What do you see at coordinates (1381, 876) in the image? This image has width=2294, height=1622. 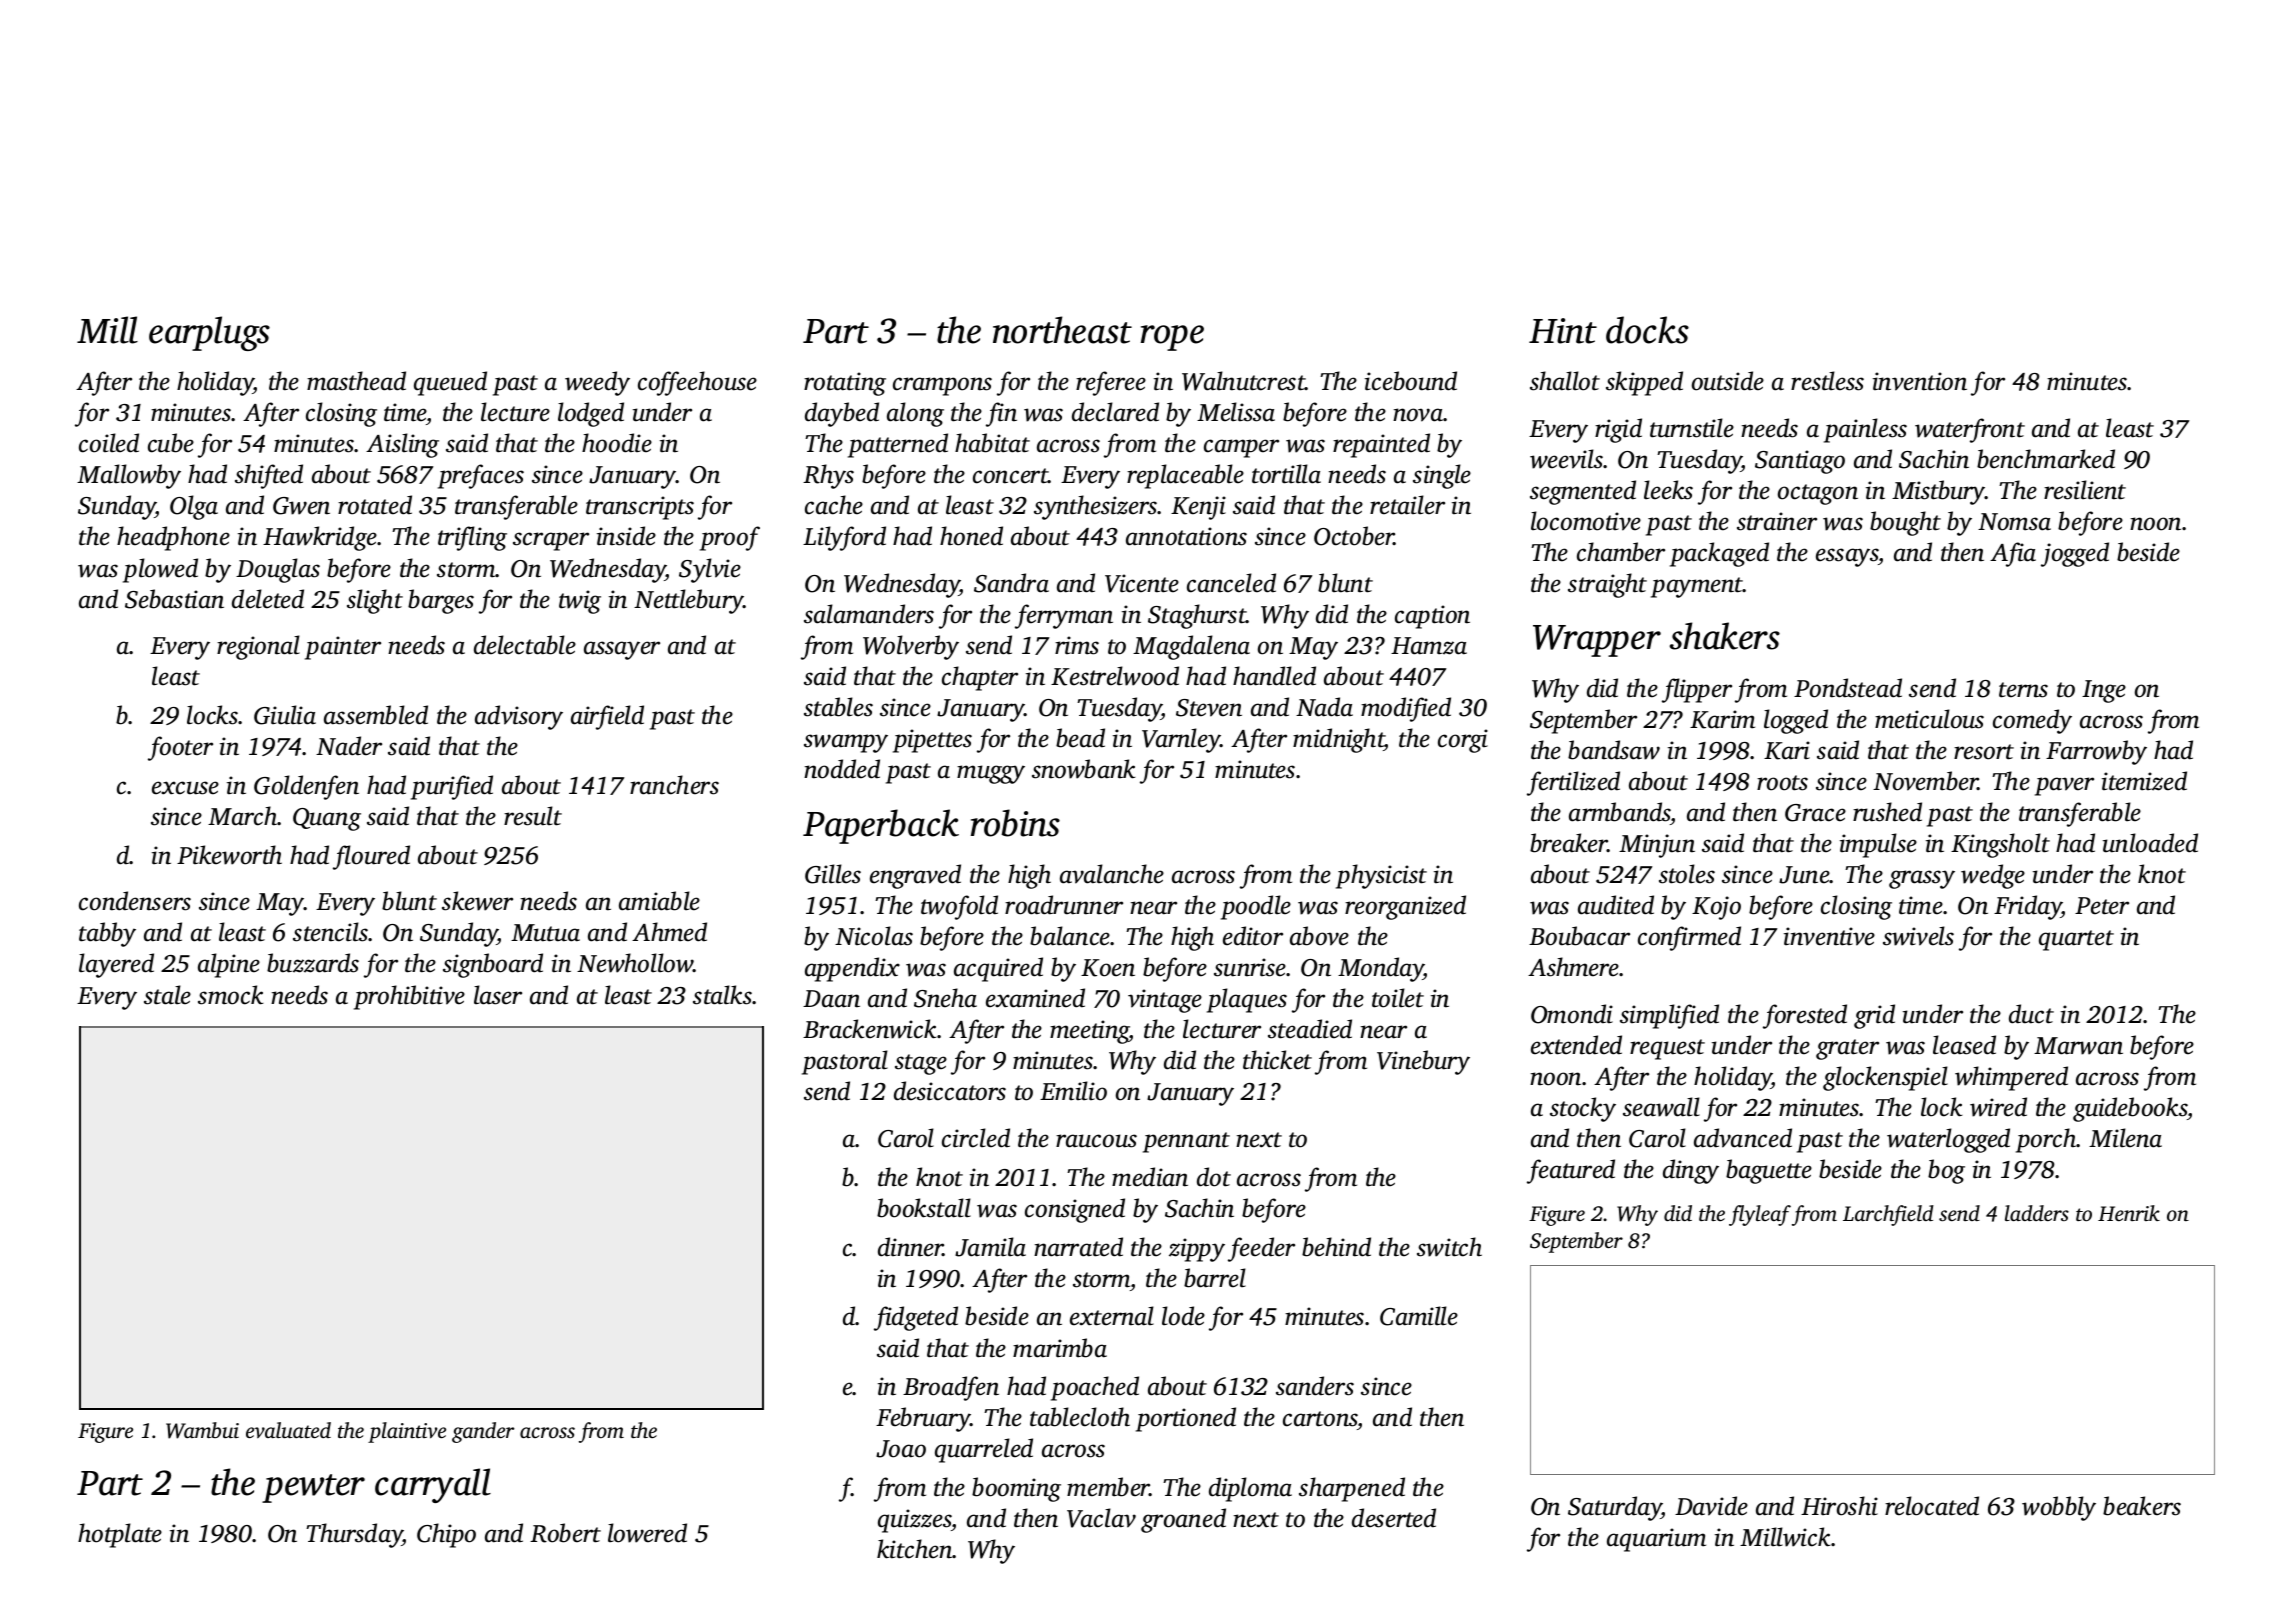 I see `physicist` at bounding box center [1381, 876].
